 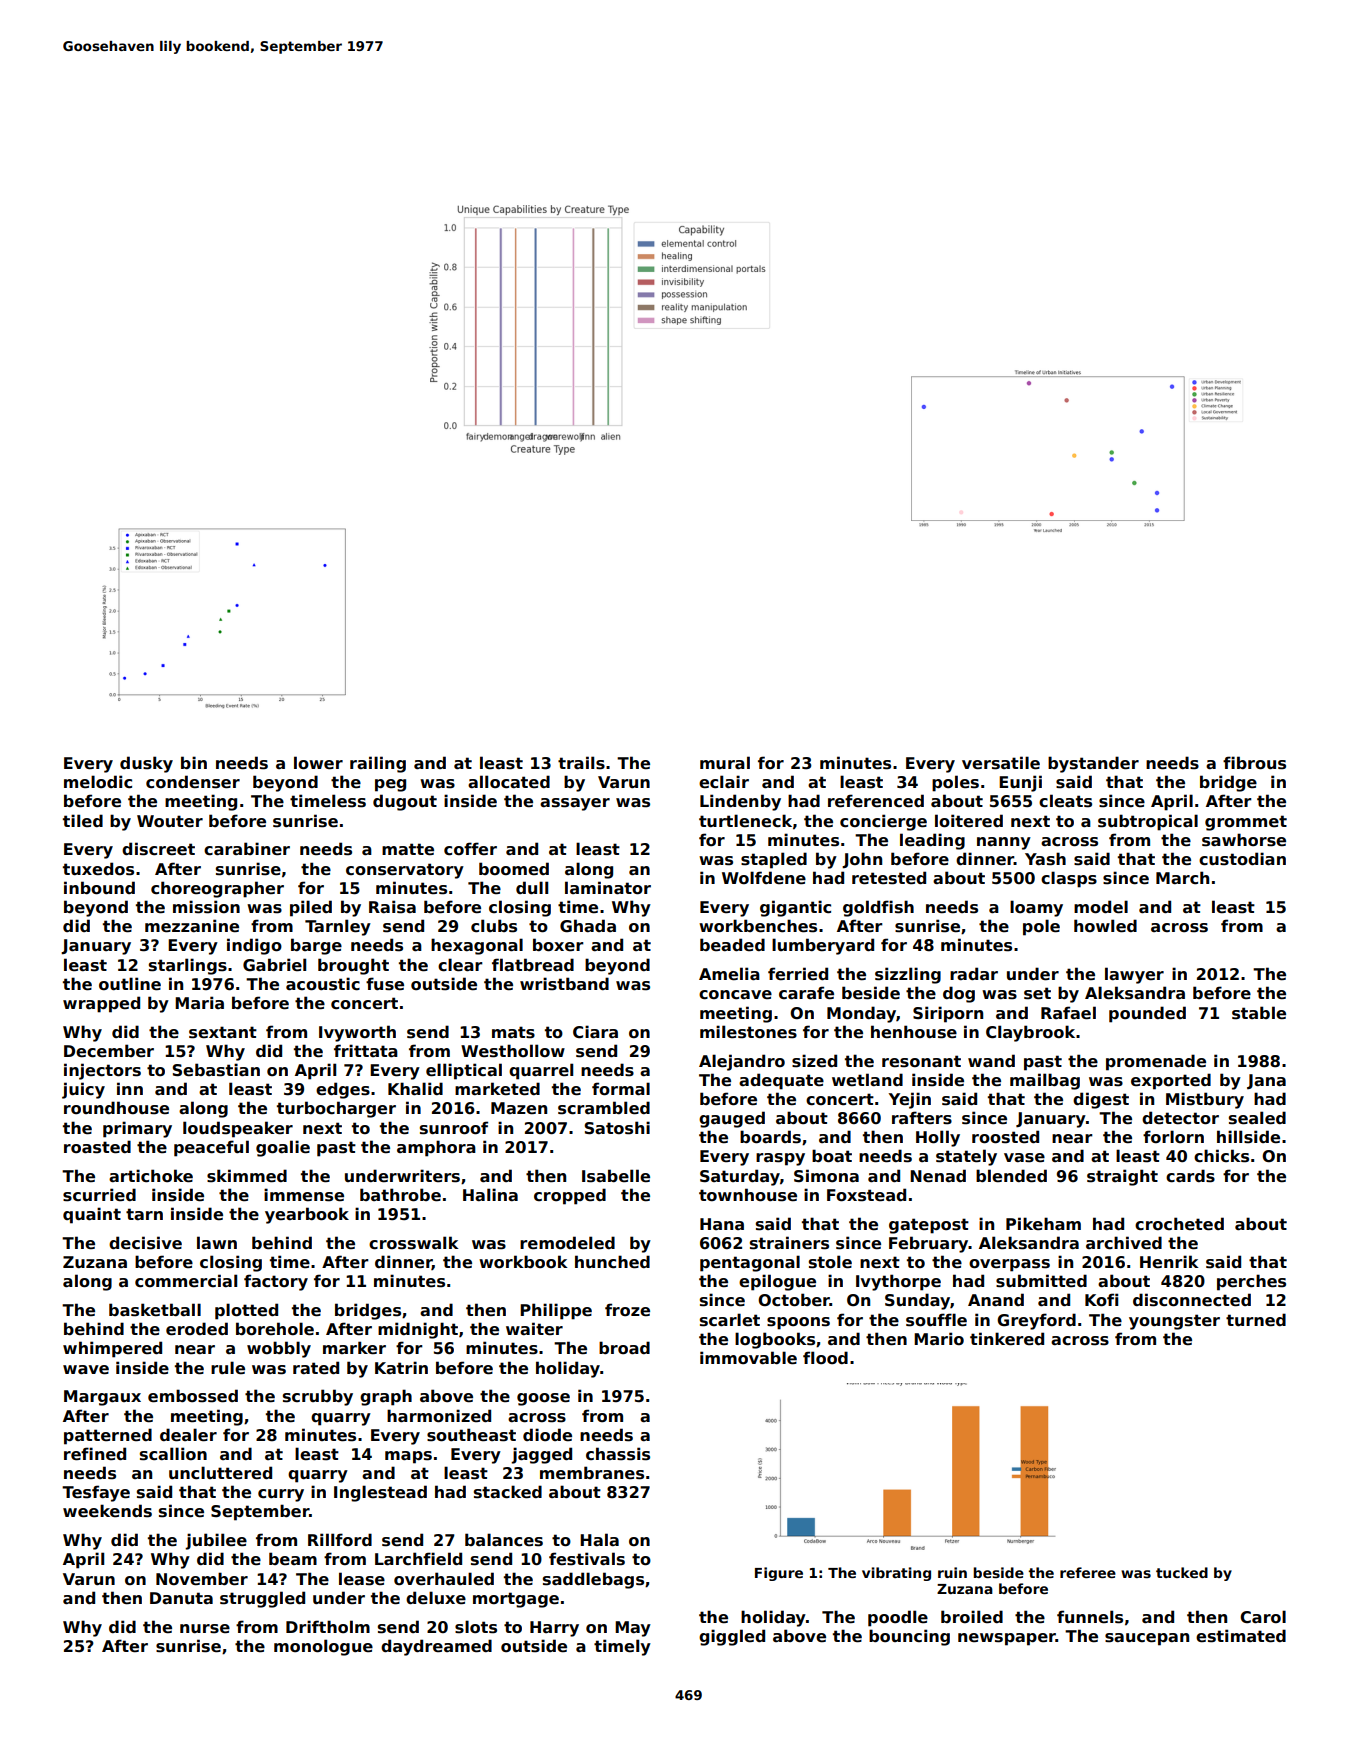 What do you see at coordinates (1043, 1224) in the screenshot?
I see `Pikeham` at bounding box center [1043, 1224].
